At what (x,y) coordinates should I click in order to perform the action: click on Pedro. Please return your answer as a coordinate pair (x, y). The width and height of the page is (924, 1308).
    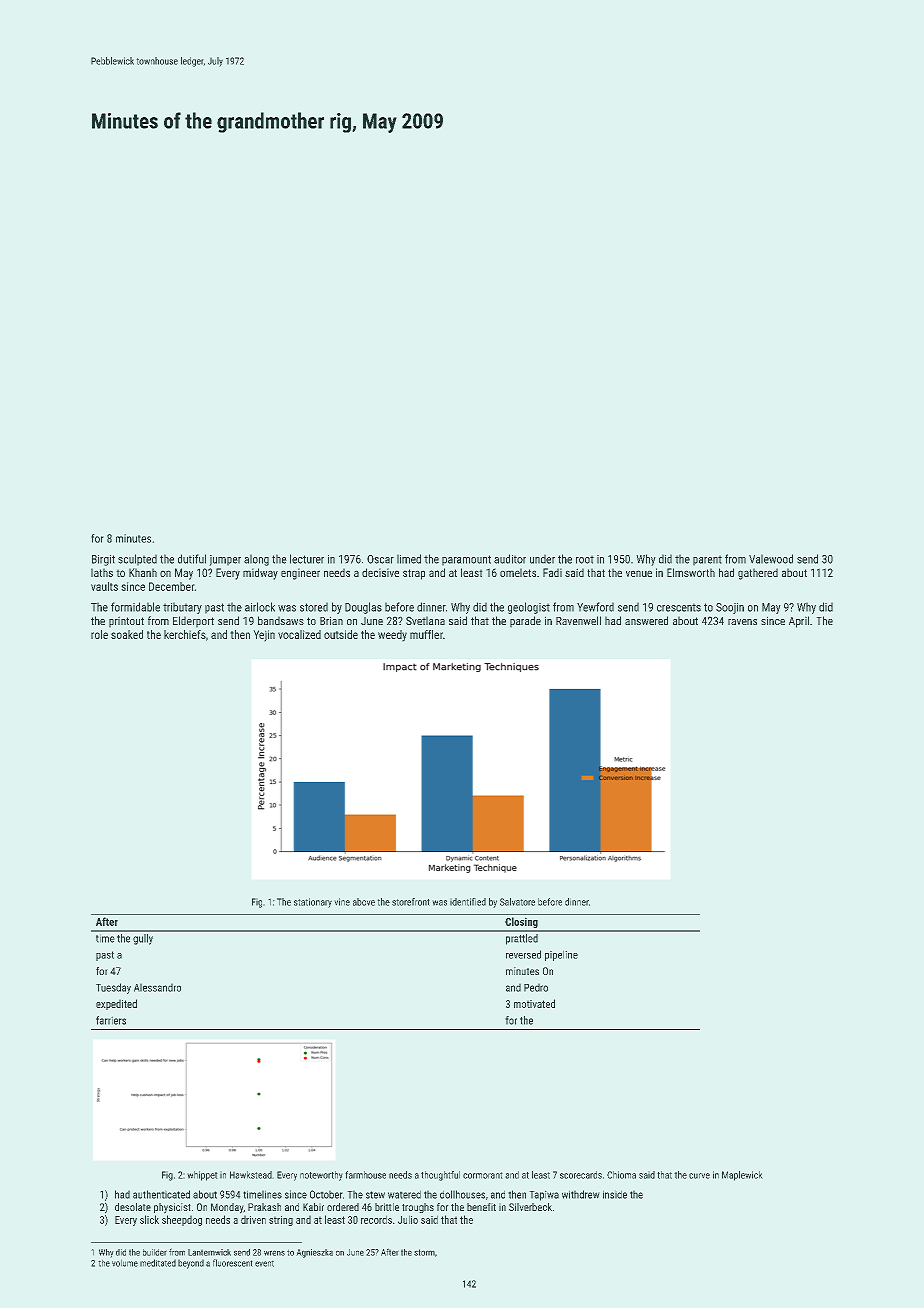
    Looking at the image, I should click on (536, 988).
